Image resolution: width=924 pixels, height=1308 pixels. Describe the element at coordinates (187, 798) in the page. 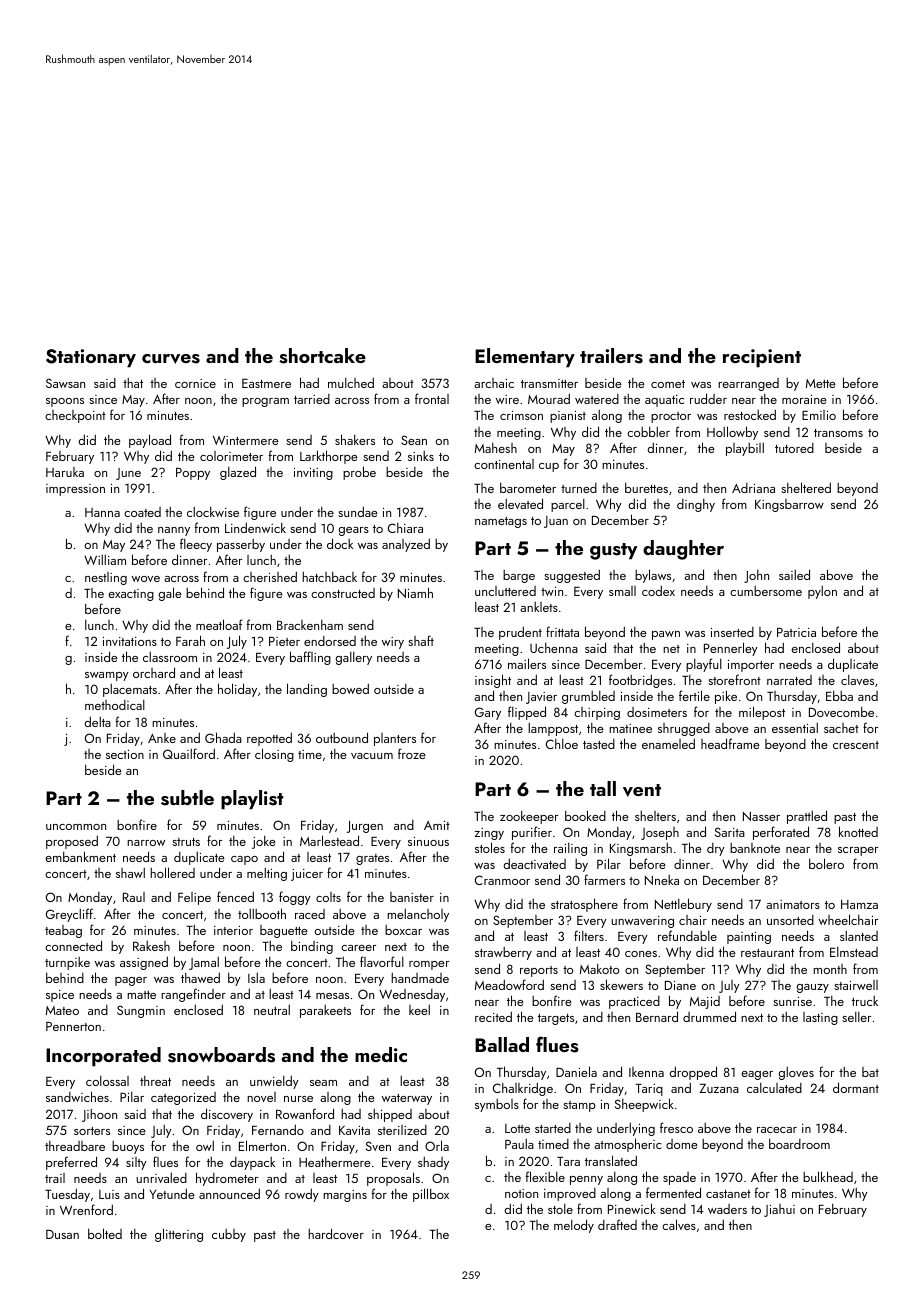

I see `subtle` at that location.
